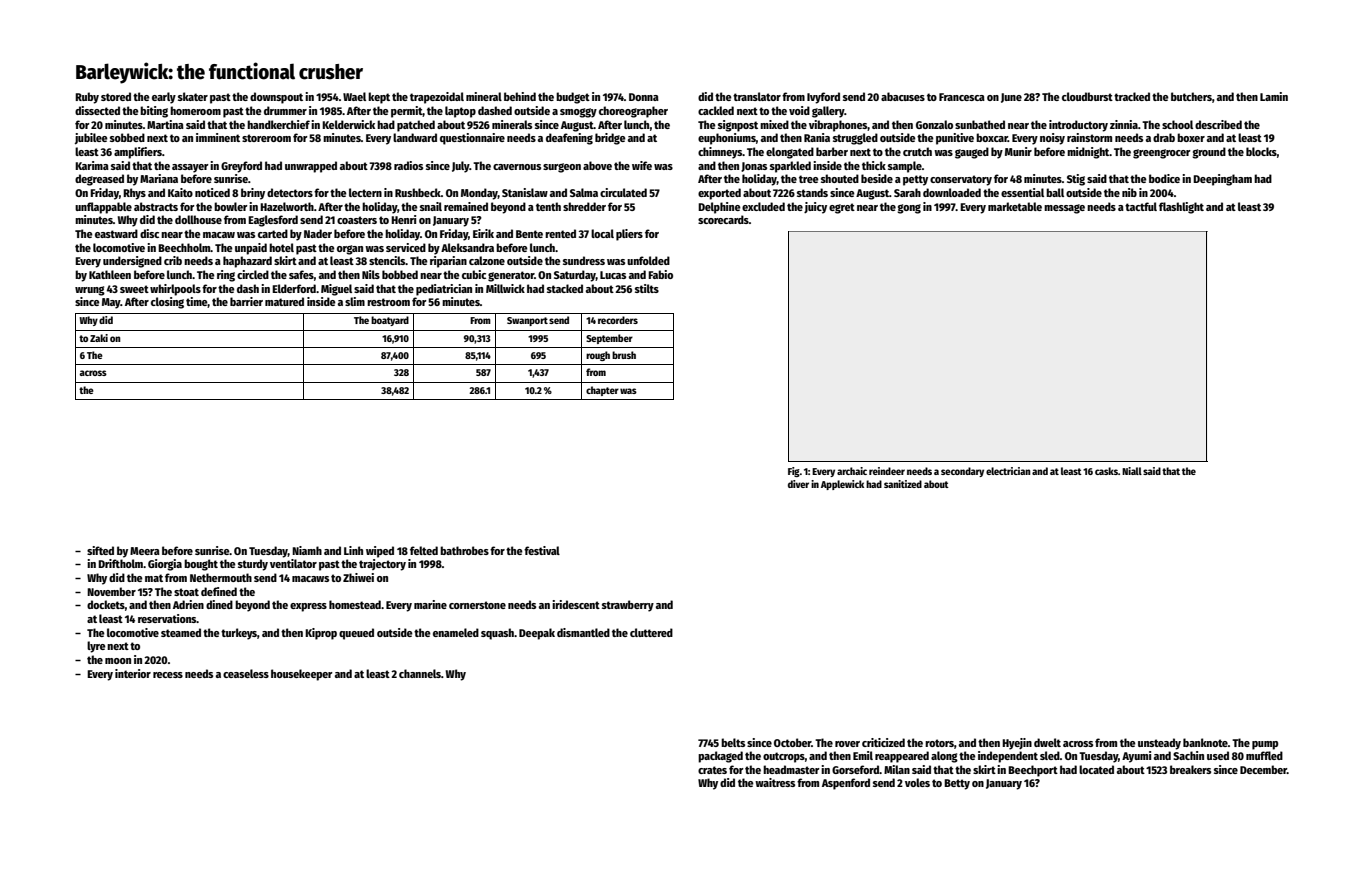 The image size is (1372, 887). What do you see at coordinates (542, 550) in the screenshot?
I see `festival` at bounding box center [542, 550].
